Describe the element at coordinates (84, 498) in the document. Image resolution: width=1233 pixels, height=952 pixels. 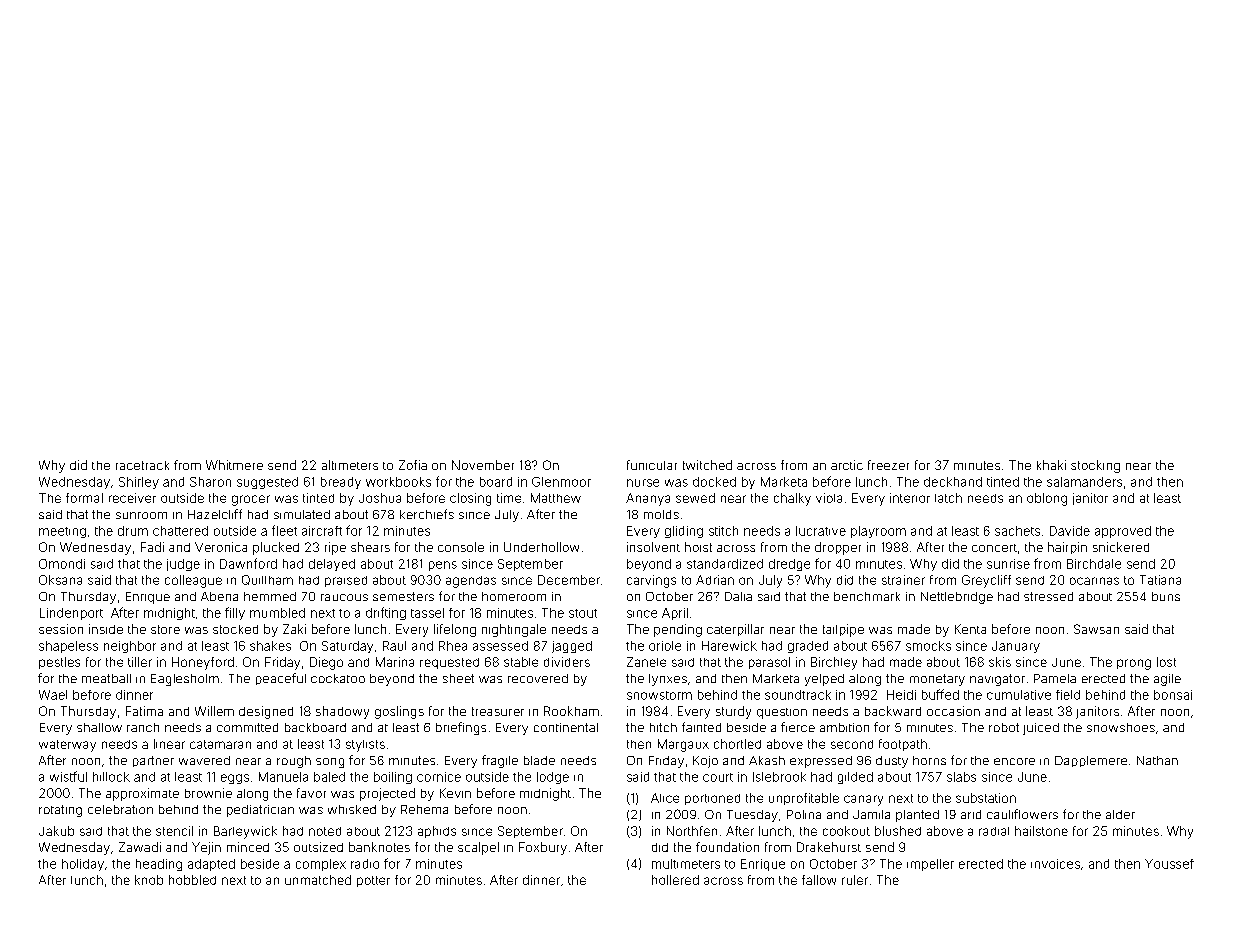
I see `formal` at that location.
